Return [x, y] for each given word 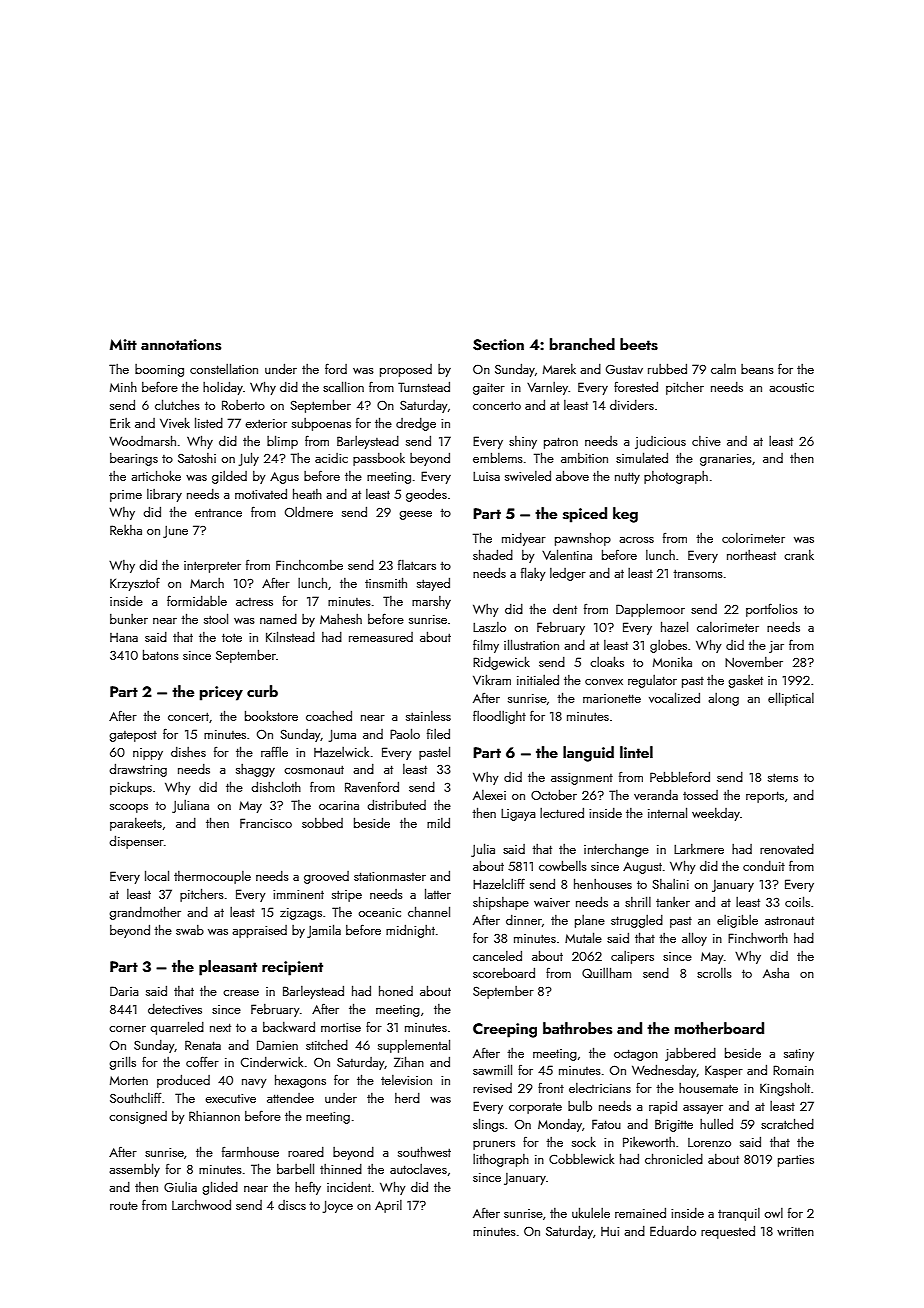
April [388, 1206]
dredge [416, 424]
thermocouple [212, 877]
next [220, 1027]
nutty [627, 478]
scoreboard [504, 973]
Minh [123, 387]
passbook [379, 459]
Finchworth [758, 938]
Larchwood [201, 1205]
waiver [552, 902]
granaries [726, 460]
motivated [261, 494]
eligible [737, 921]
